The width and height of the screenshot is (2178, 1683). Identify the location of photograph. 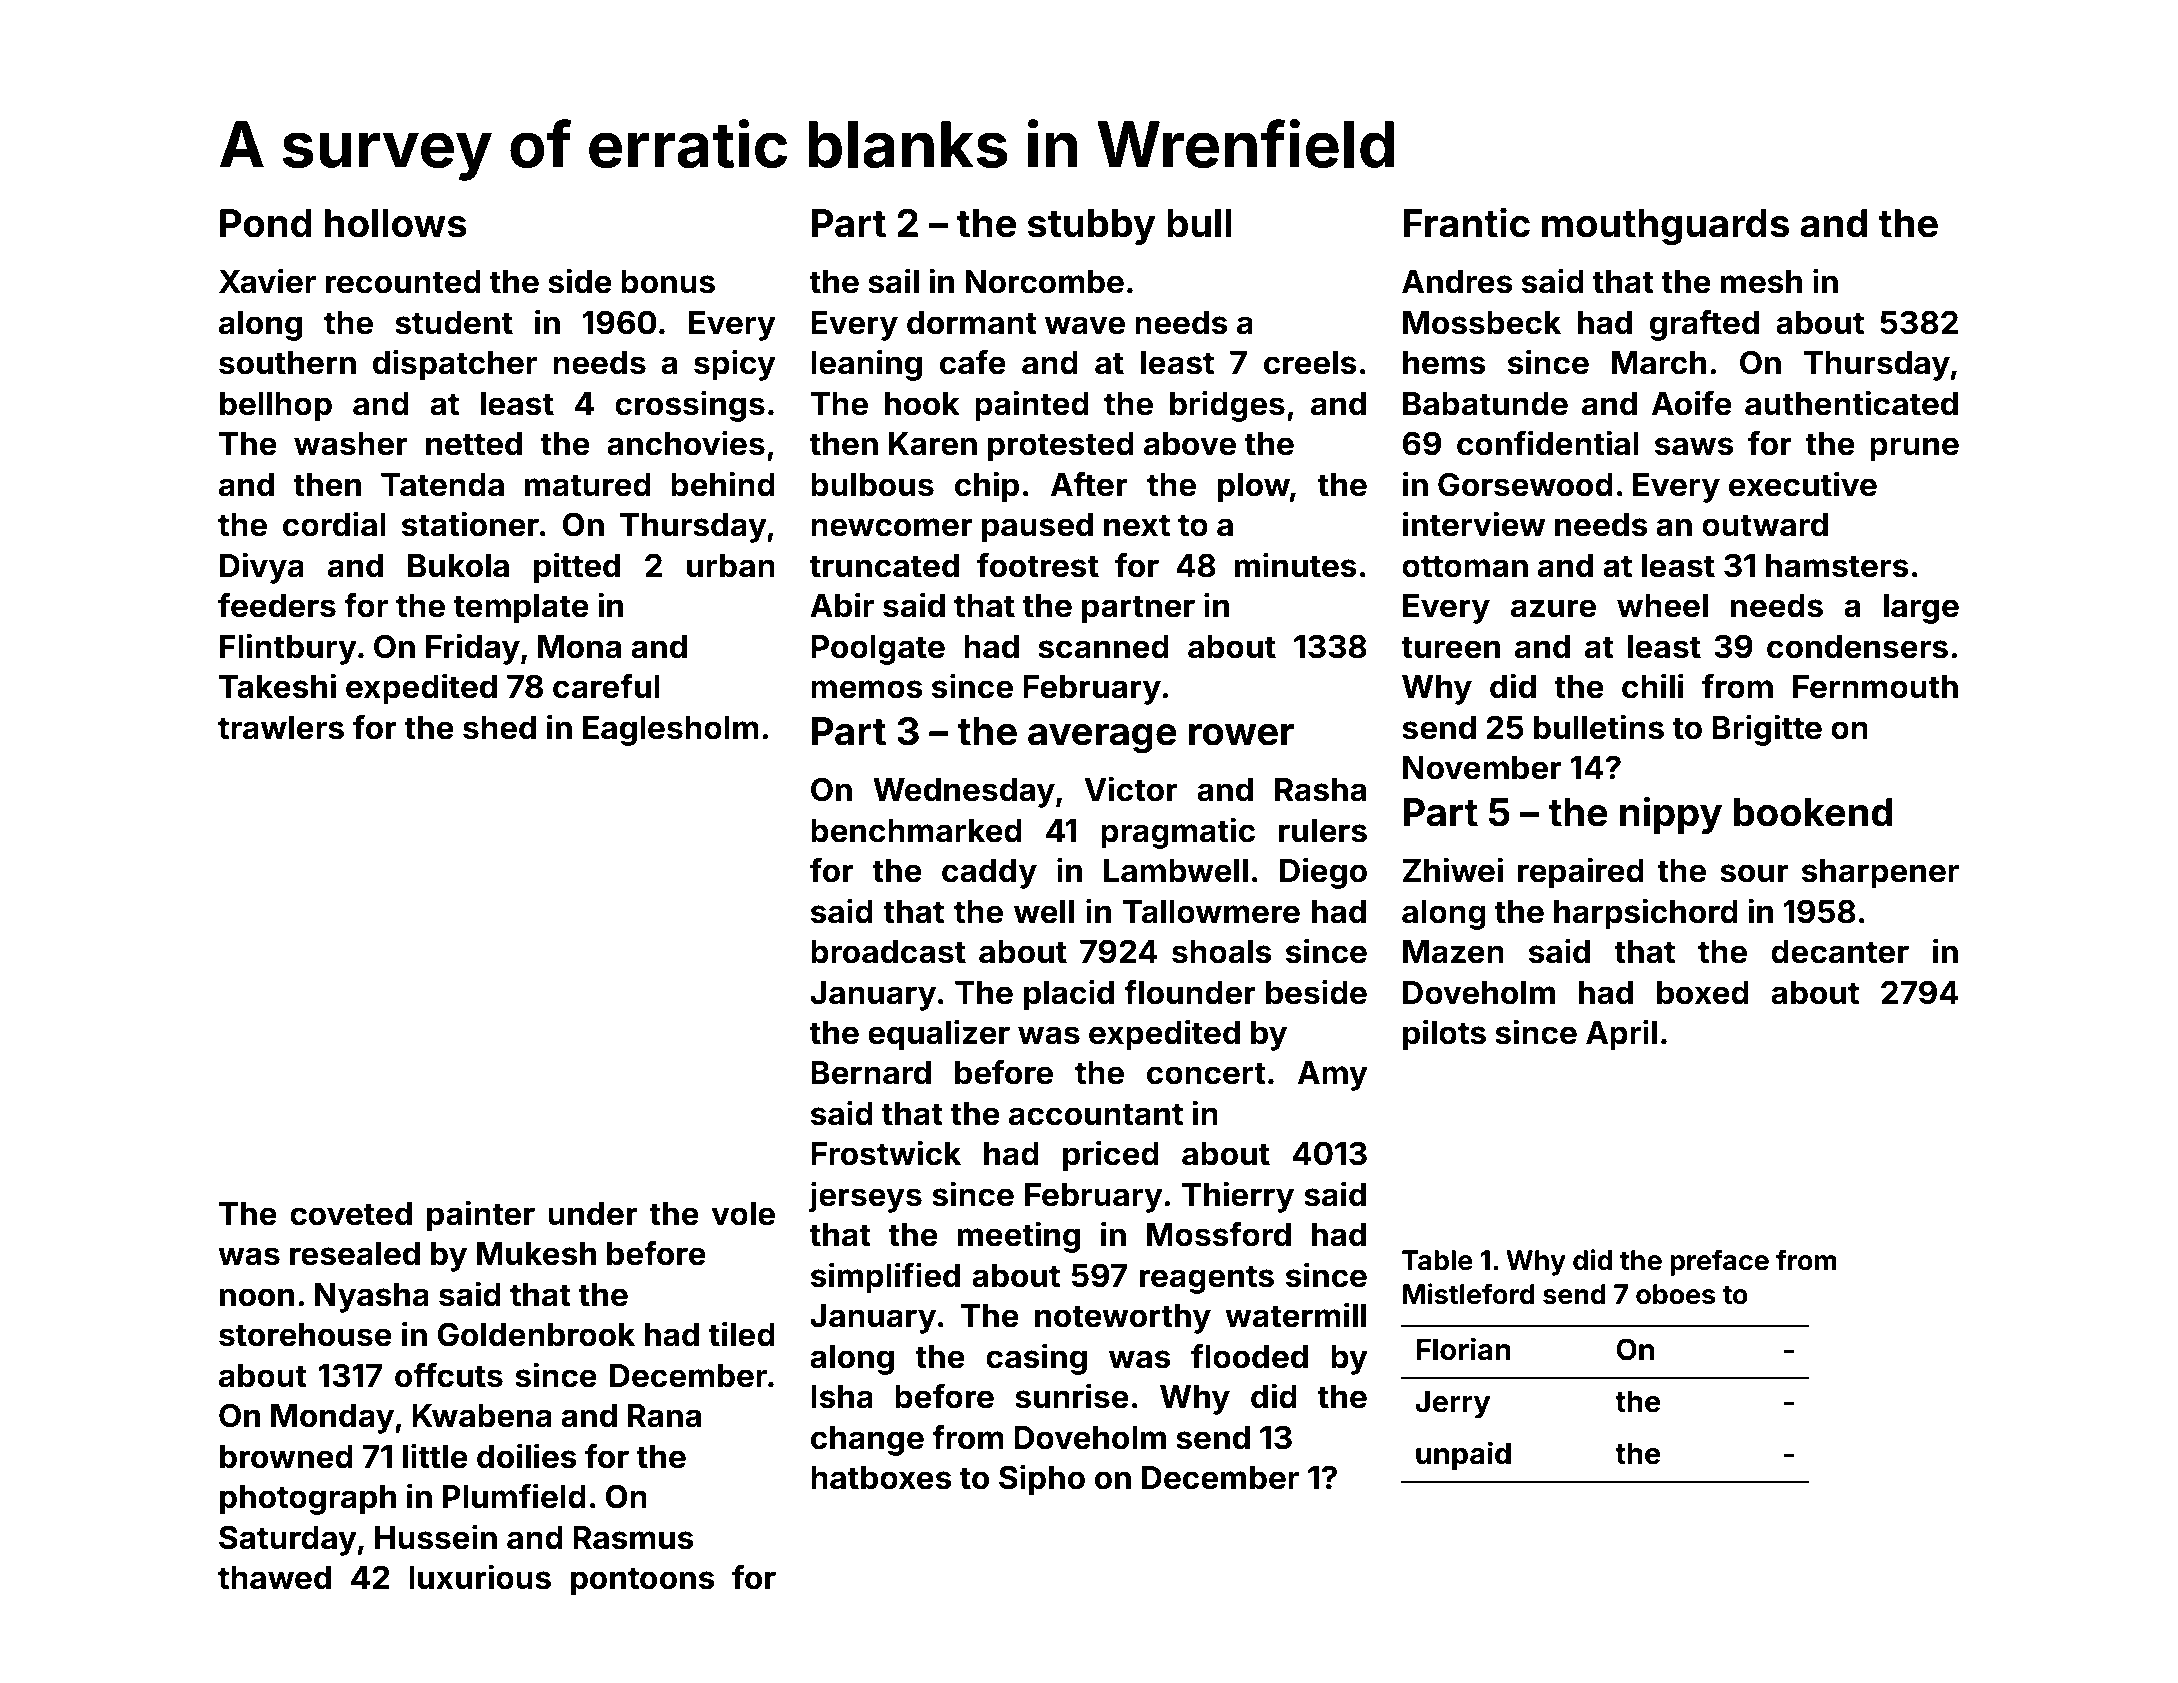
(308, 1500).
